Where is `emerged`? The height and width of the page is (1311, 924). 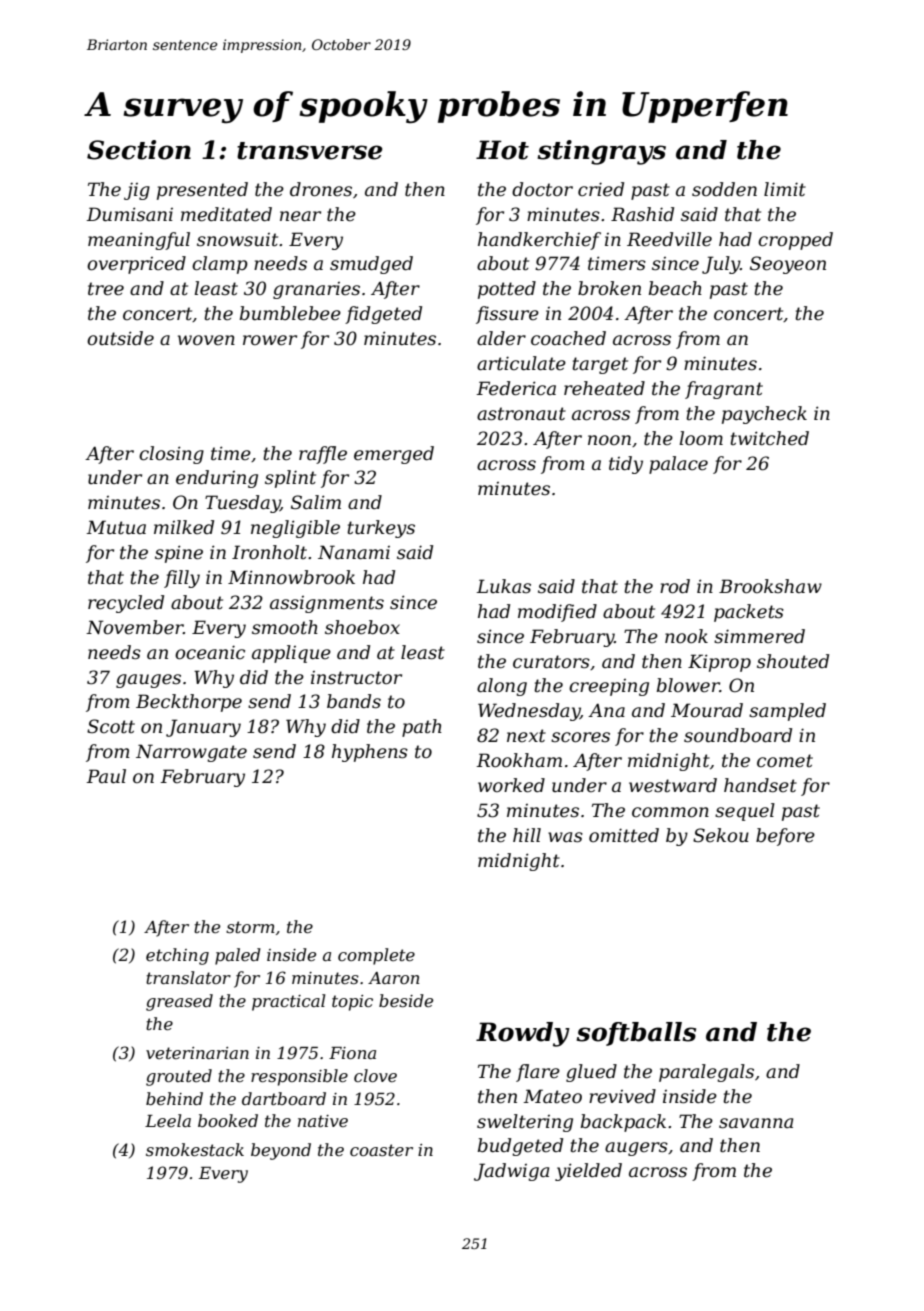
emerged is located at coordinates (394, 455).
